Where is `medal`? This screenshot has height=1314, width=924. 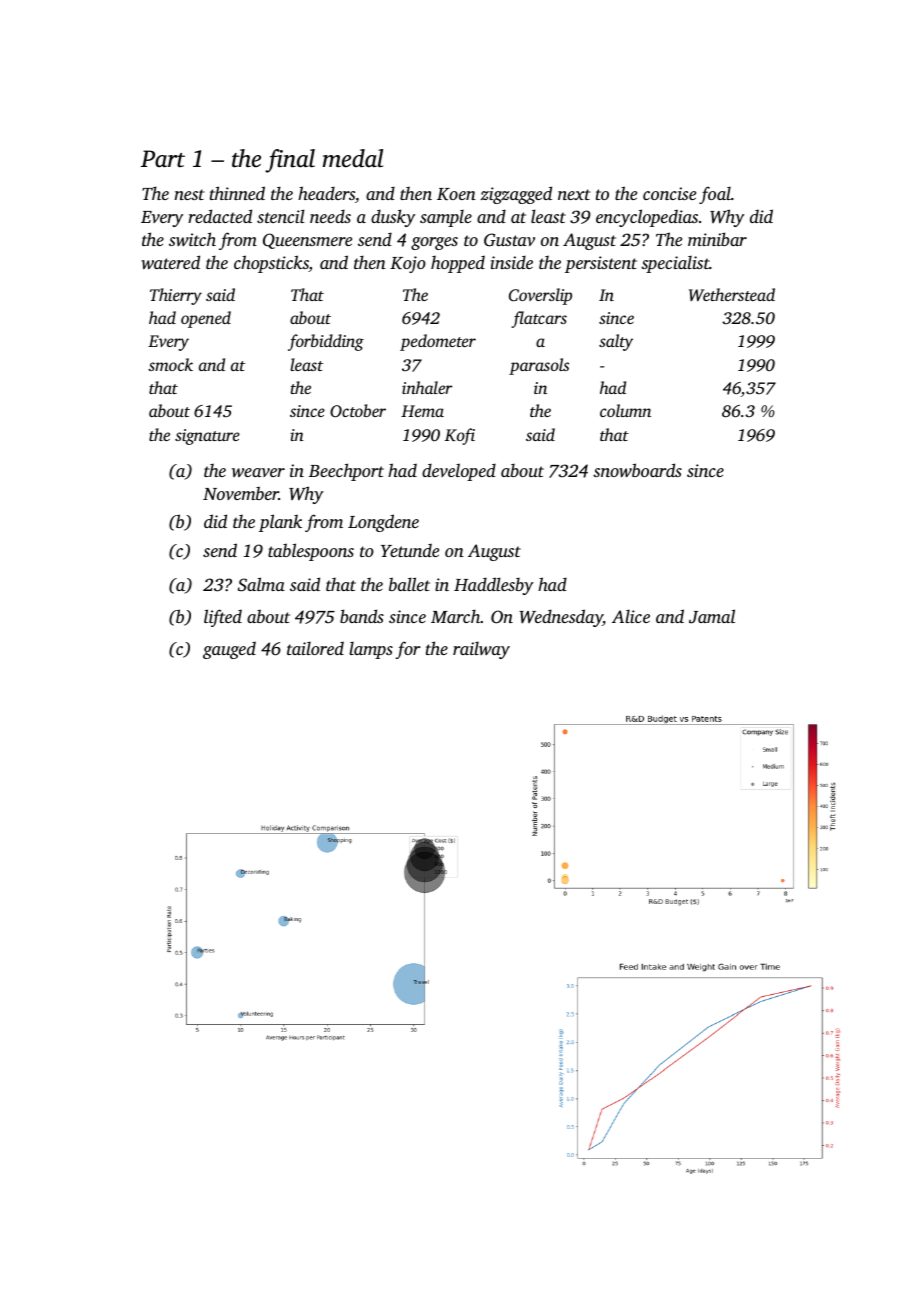 medal is located at coordinates (353, 158).
